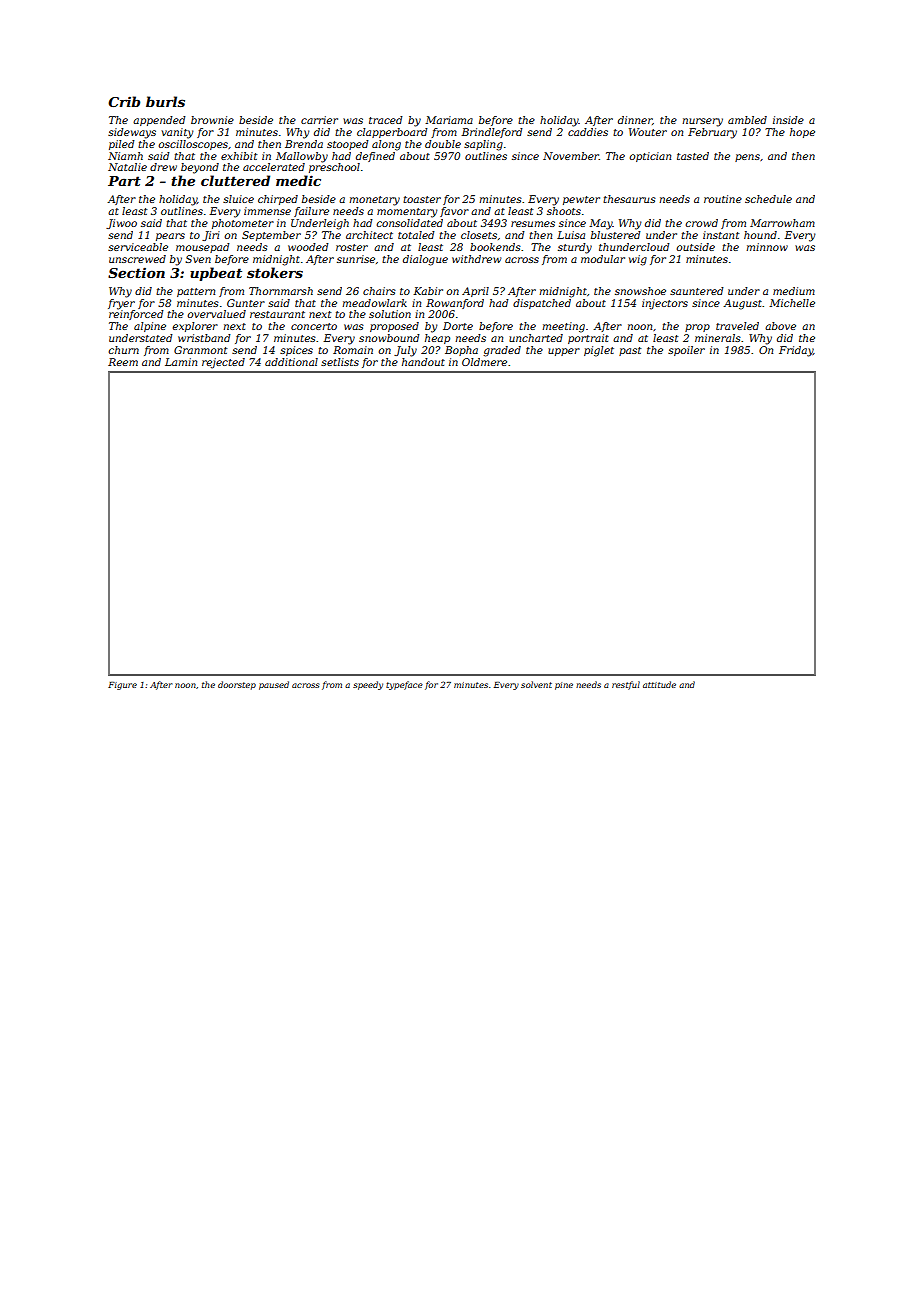 The height and width of the screenshot is (1308, 924). Describe the element at coordinates (635, 120) in the screenshot. I see `dinner` at that location.
